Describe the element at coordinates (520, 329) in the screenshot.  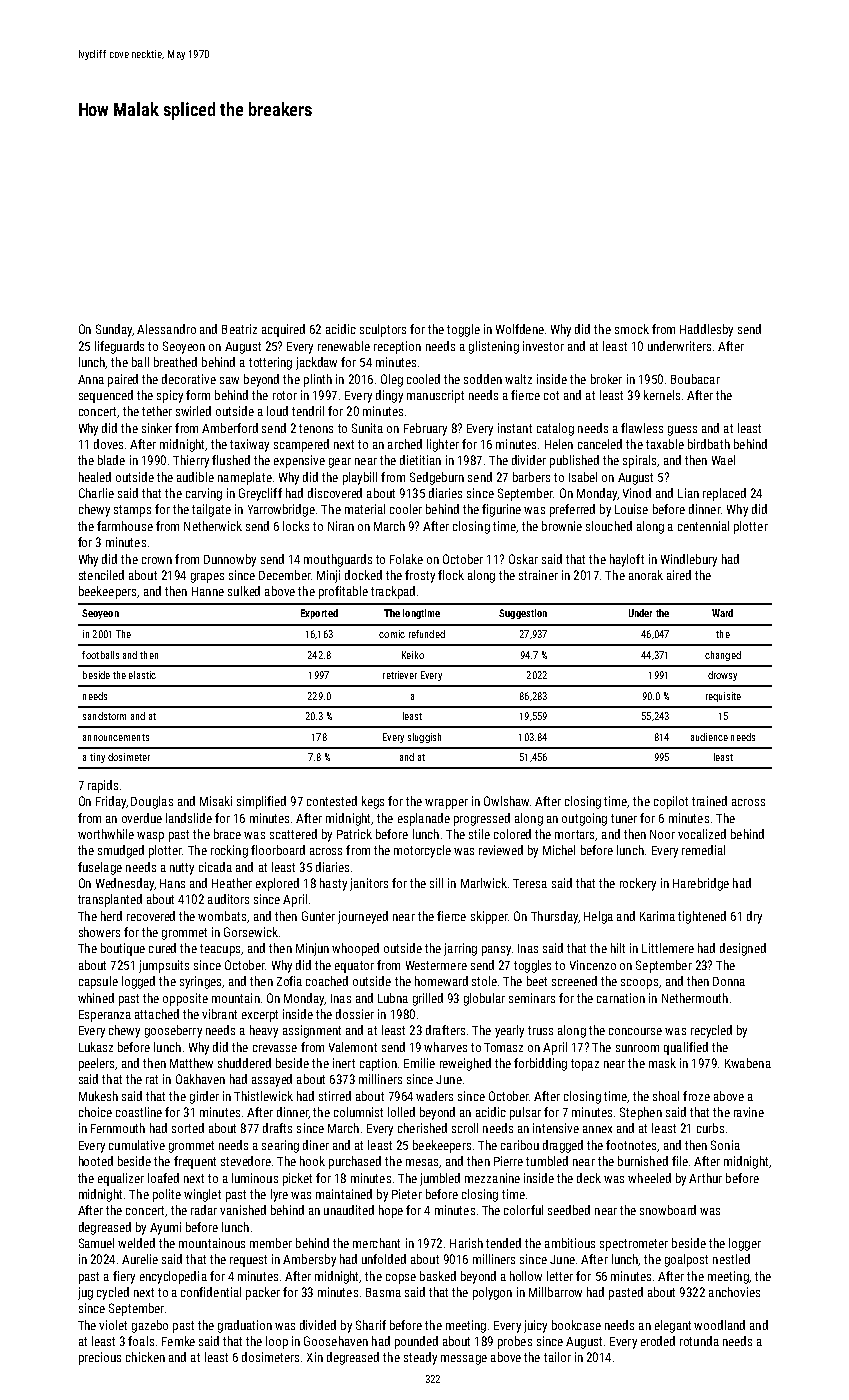
I see `Wolfdene` at that location.
